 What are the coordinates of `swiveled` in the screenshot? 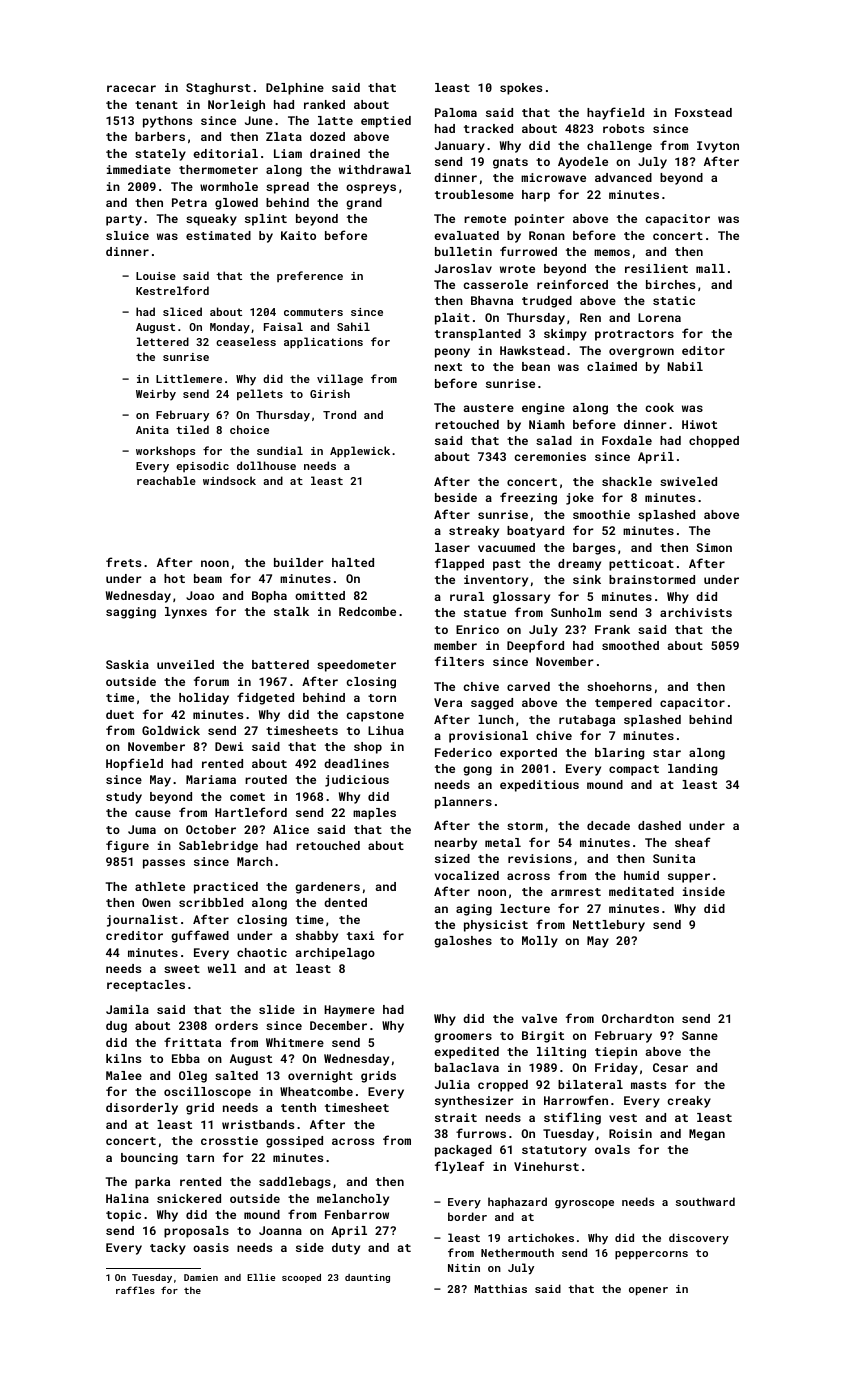 It's located at (688, 481).
